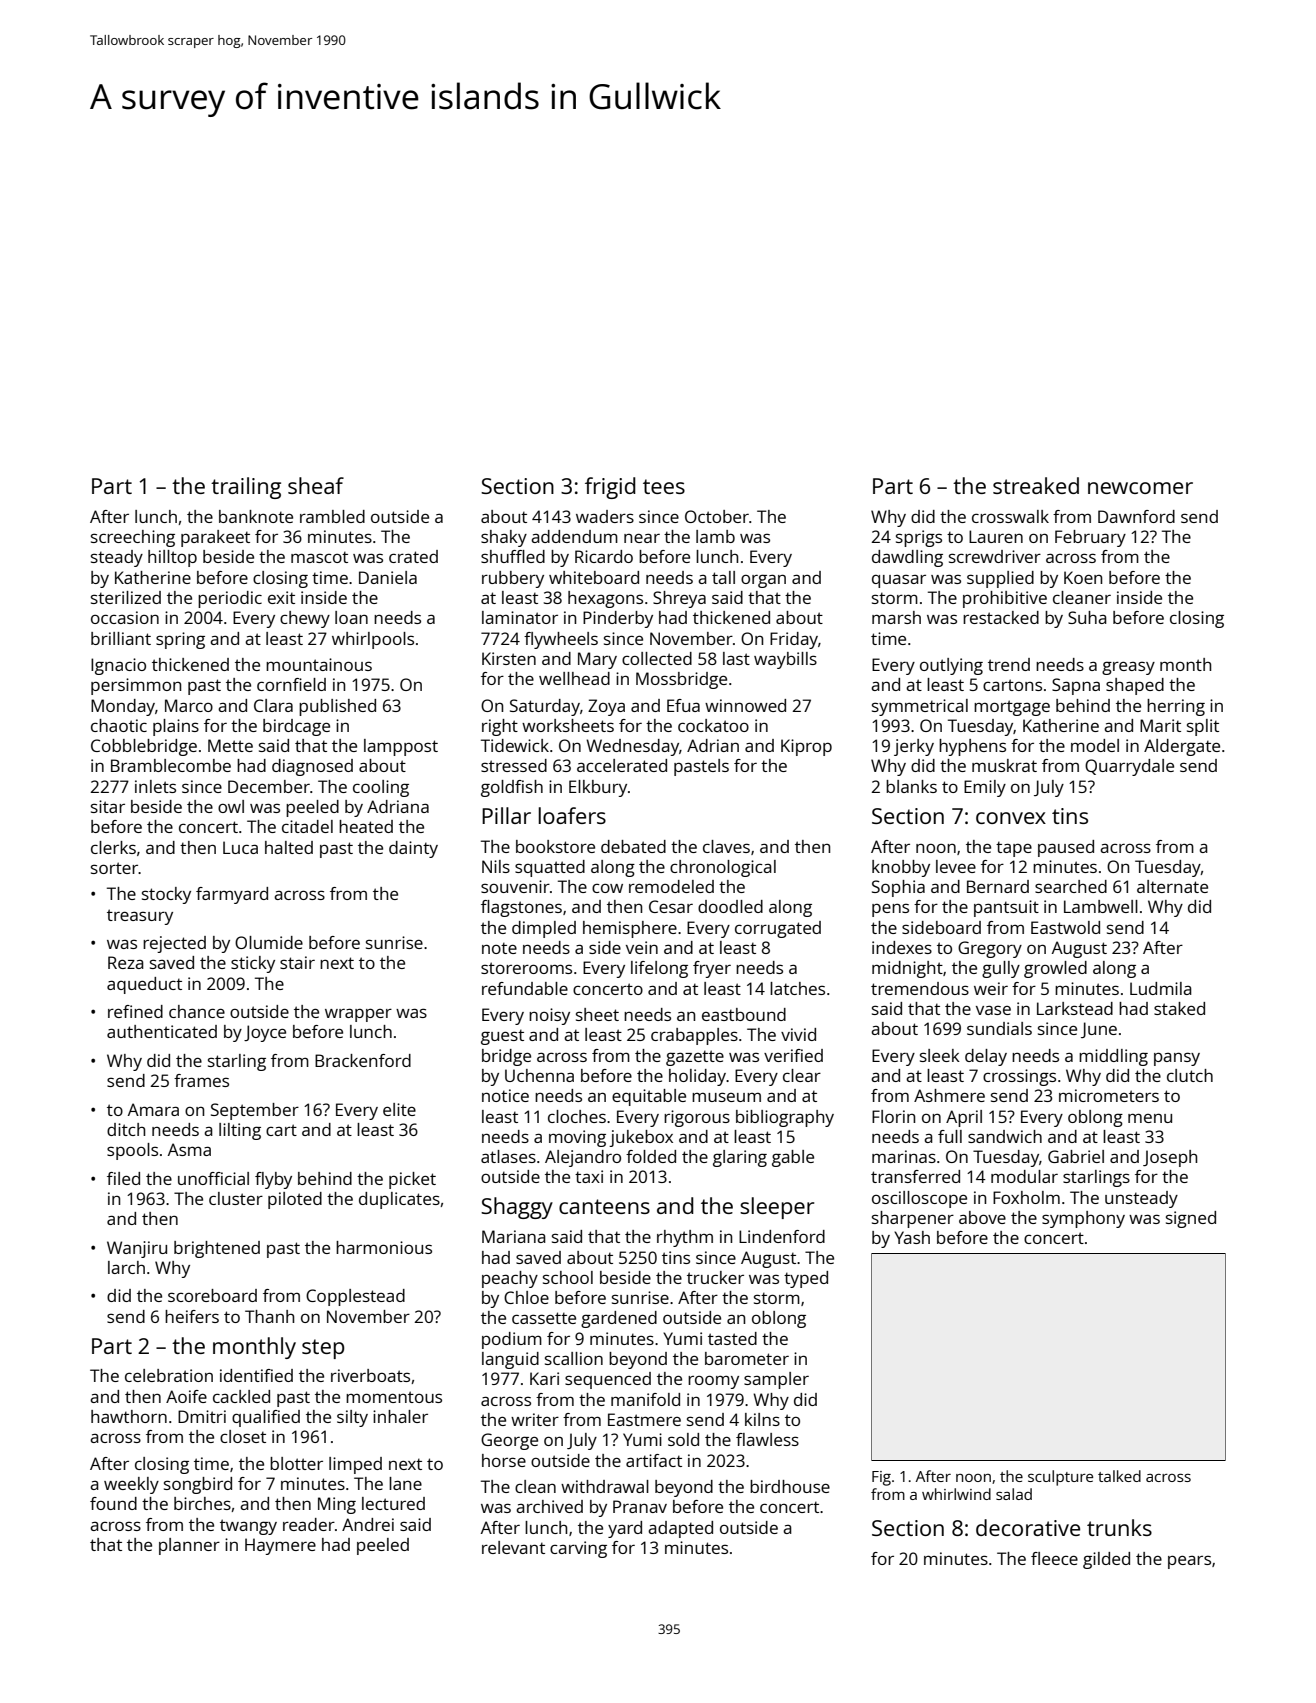 This document has width=1316, height=1703. I want to click on Haymere, so click(280, 1546).
